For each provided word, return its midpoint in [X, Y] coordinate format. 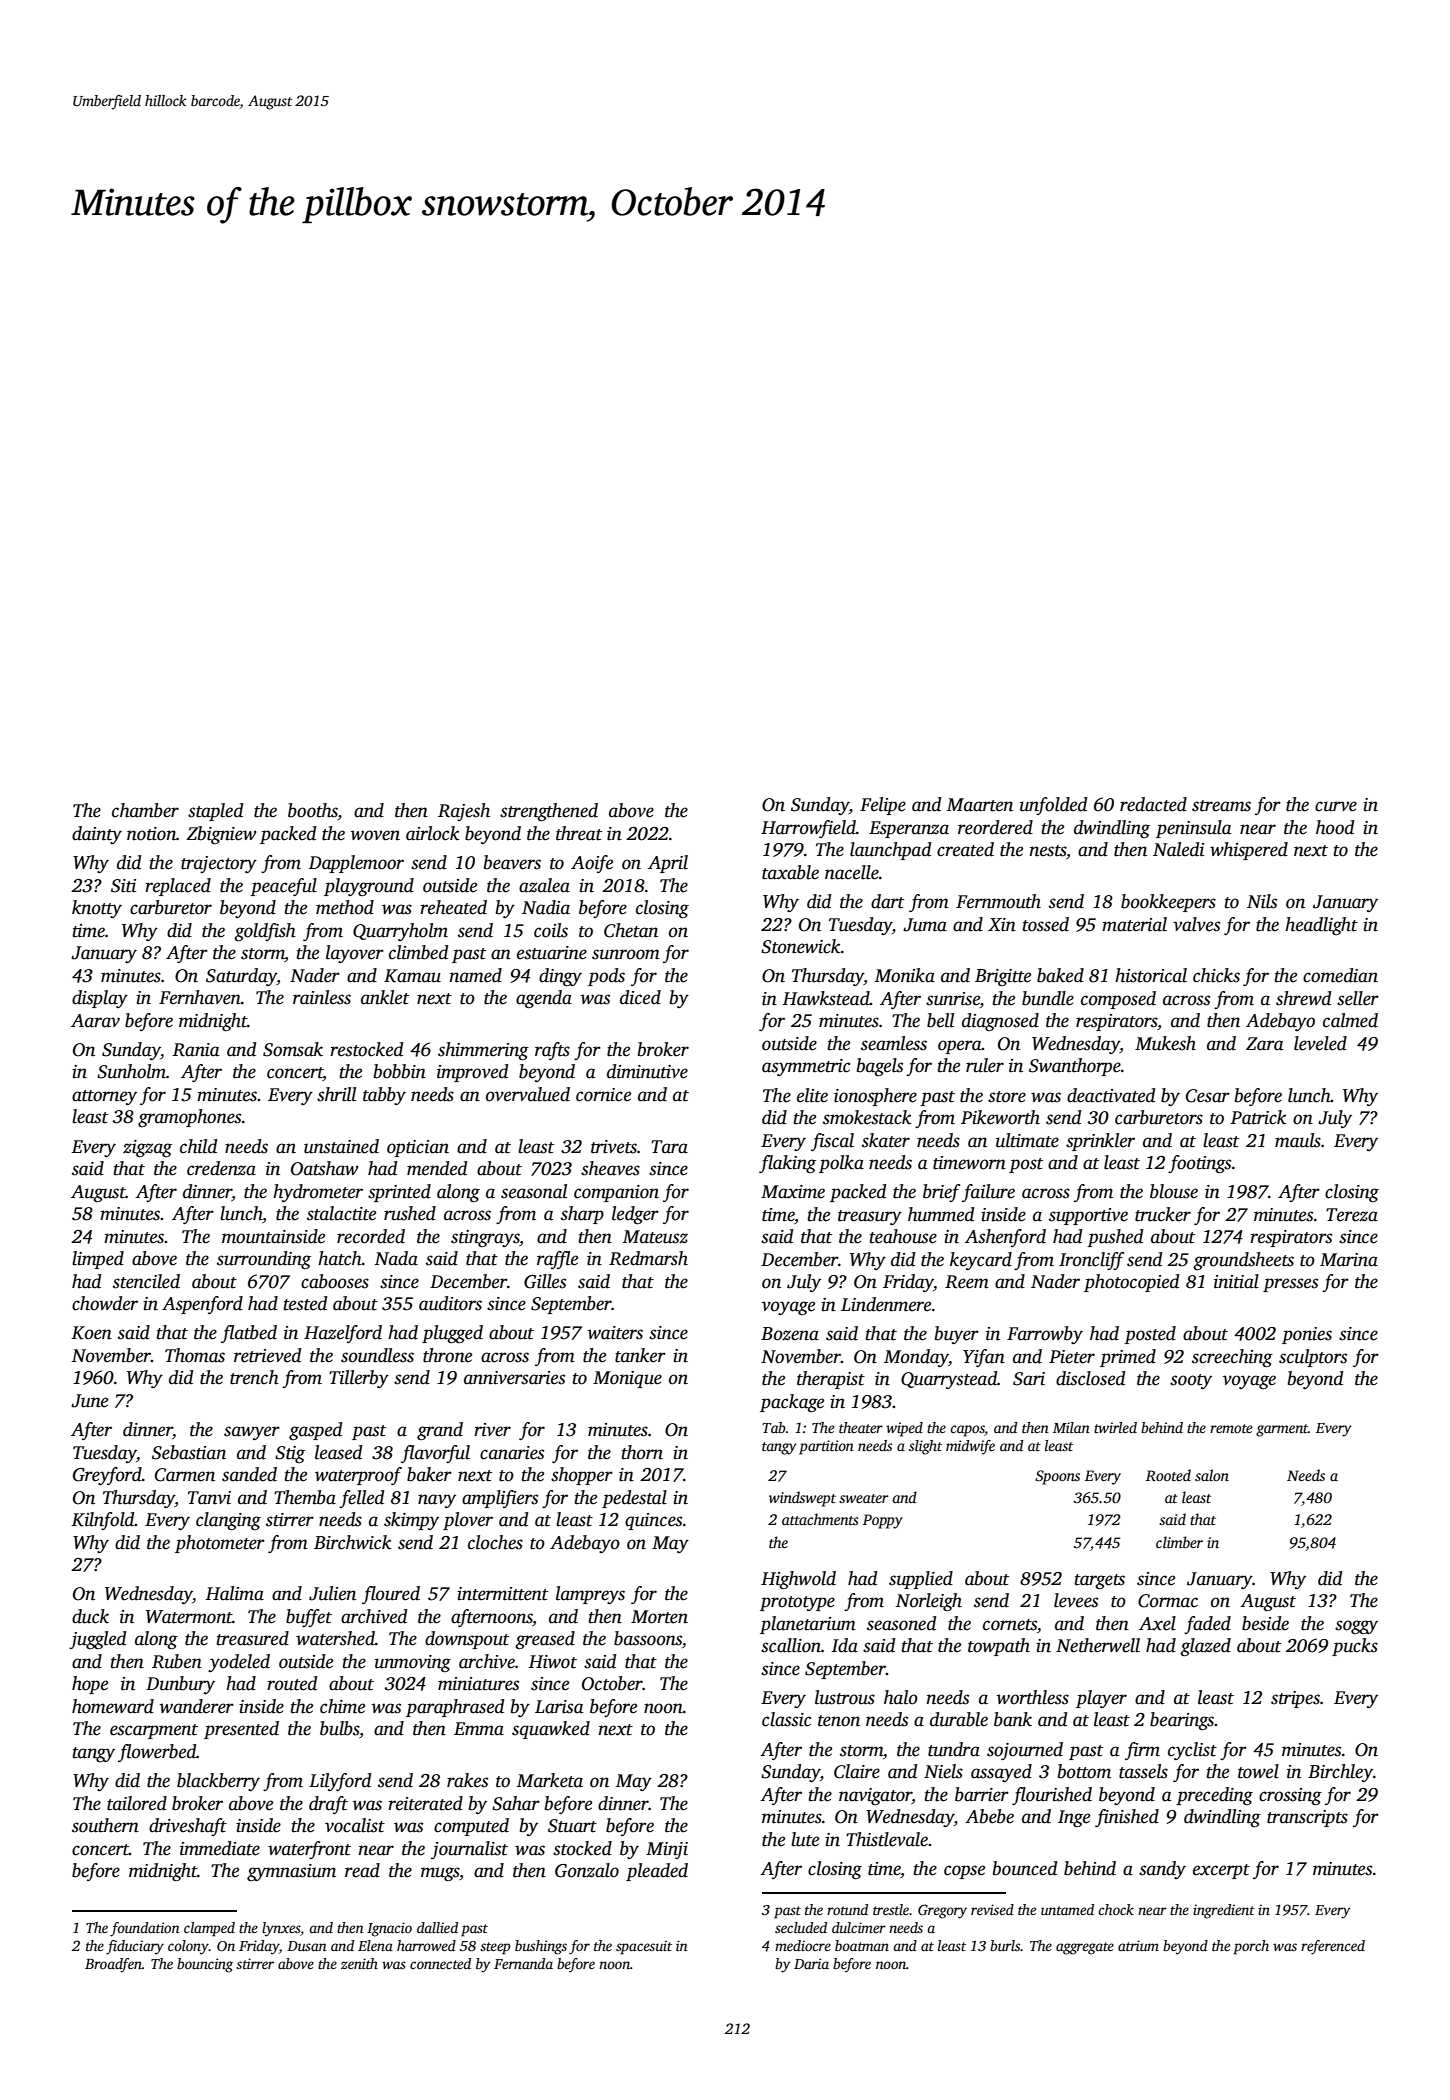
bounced [1025, 1868]
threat [579, 833]
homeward [113, 1706]
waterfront [309, 1850]
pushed [1115, 1238]
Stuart [572, 1826]
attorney [104, 1097]
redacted [1153, 804]
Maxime [793, 1192]
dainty [97, 835]
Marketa [550, 1780]
